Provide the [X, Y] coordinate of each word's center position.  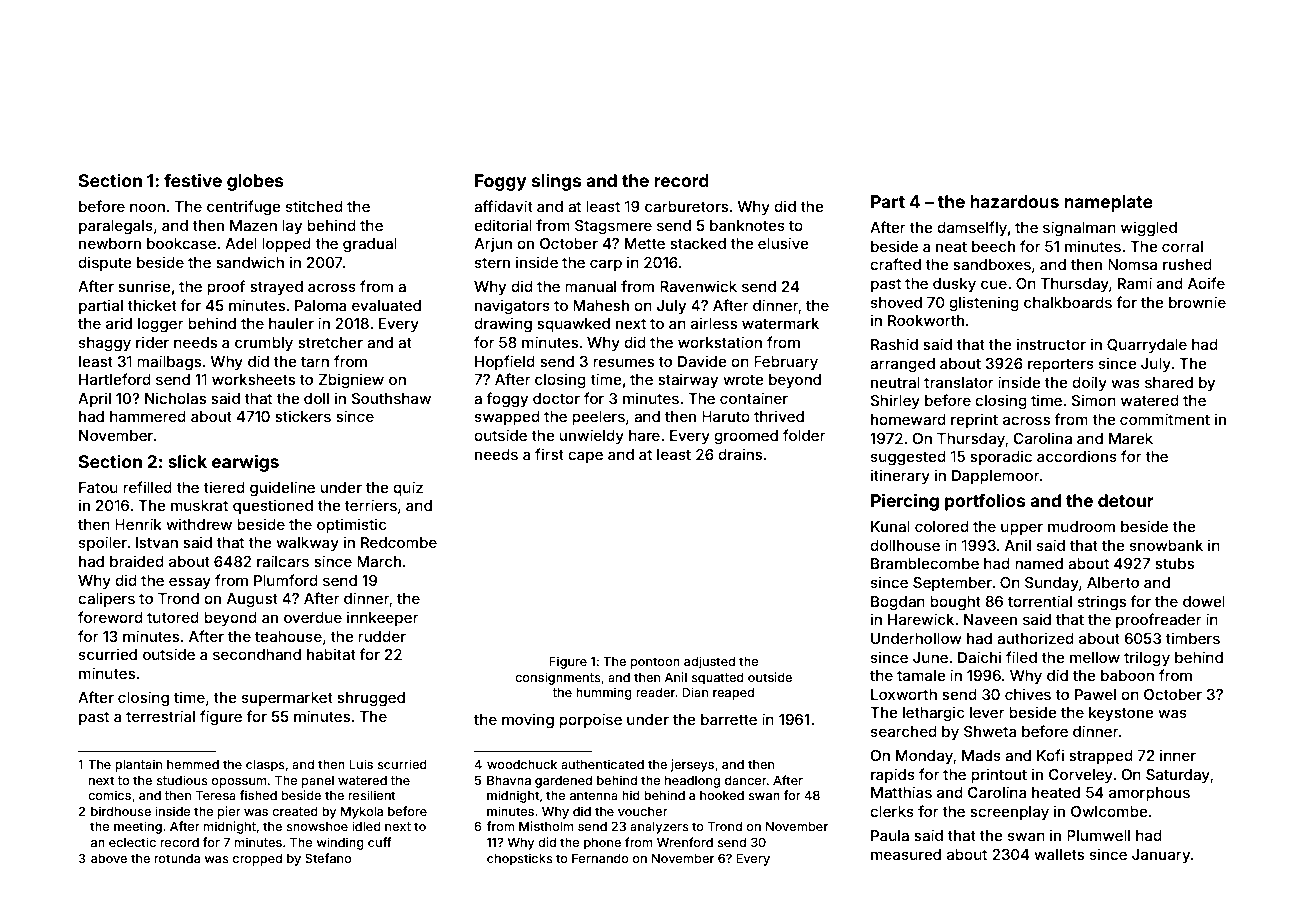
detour [1126, 500]
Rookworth [926, 320]
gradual [370, 245]
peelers [598, 418]
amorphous [1149, 794]
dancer [746, 780]
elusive [783, 243]
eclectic [132, 842]
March [379, 561]
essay [190, 583]
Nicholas [175, 398]
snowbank [1166, 545]
